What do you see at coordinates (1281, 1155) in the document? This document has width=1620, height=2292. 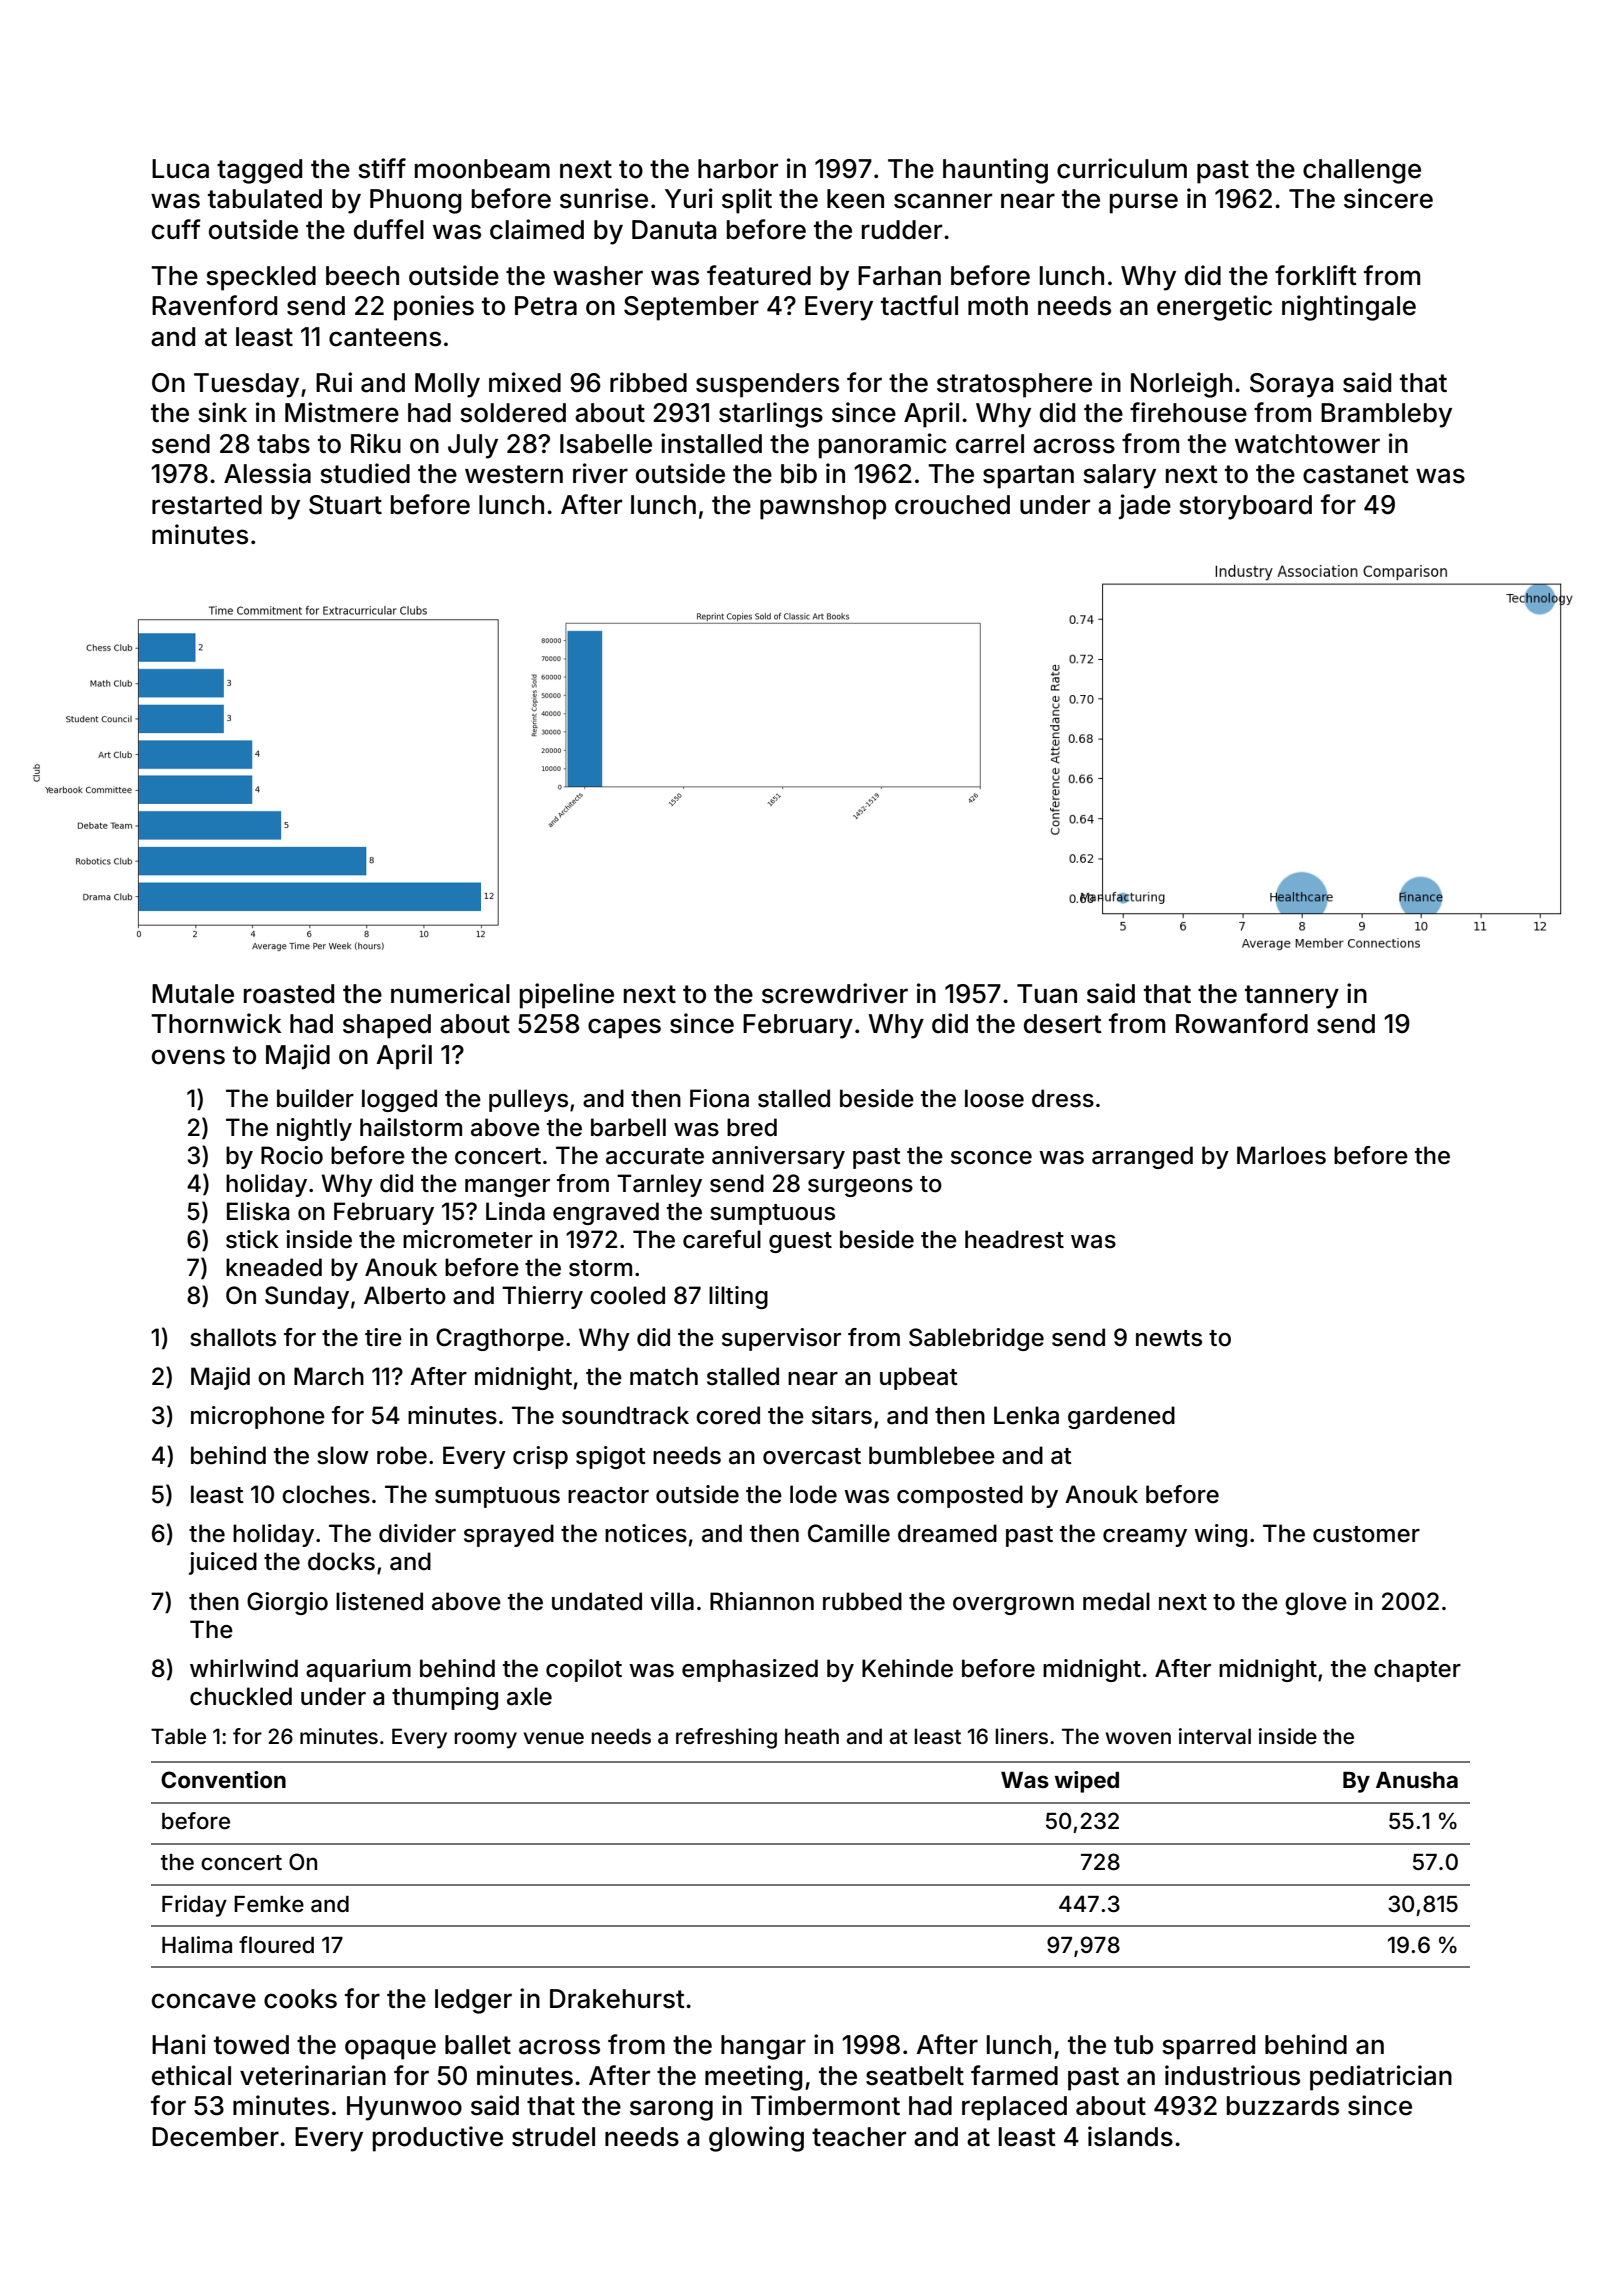 I see `Marloes` at bounding box center [1281, 1155].
